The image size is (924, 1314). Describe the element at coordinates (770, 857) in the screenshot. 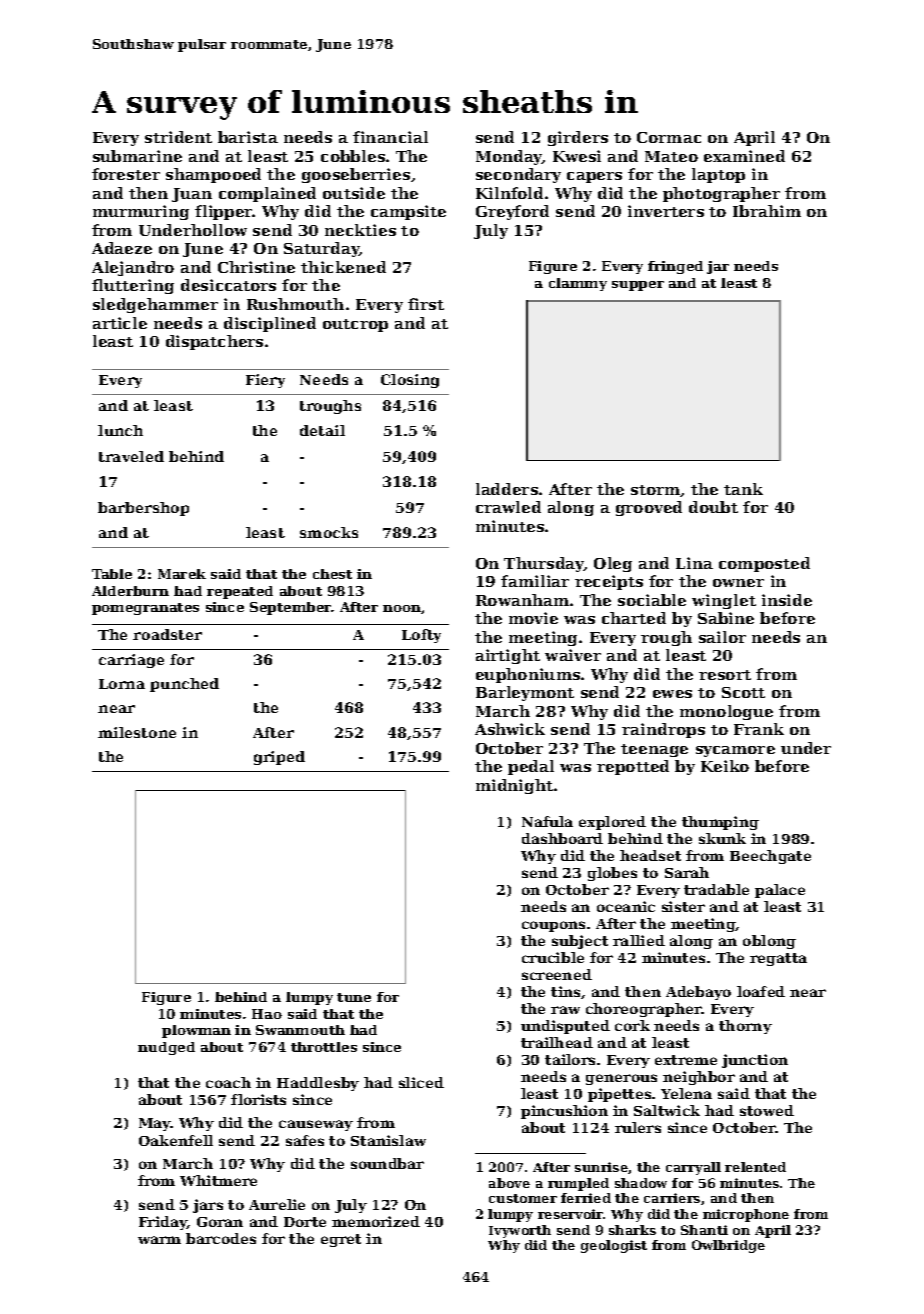

I see `Beechgate` at that location.
